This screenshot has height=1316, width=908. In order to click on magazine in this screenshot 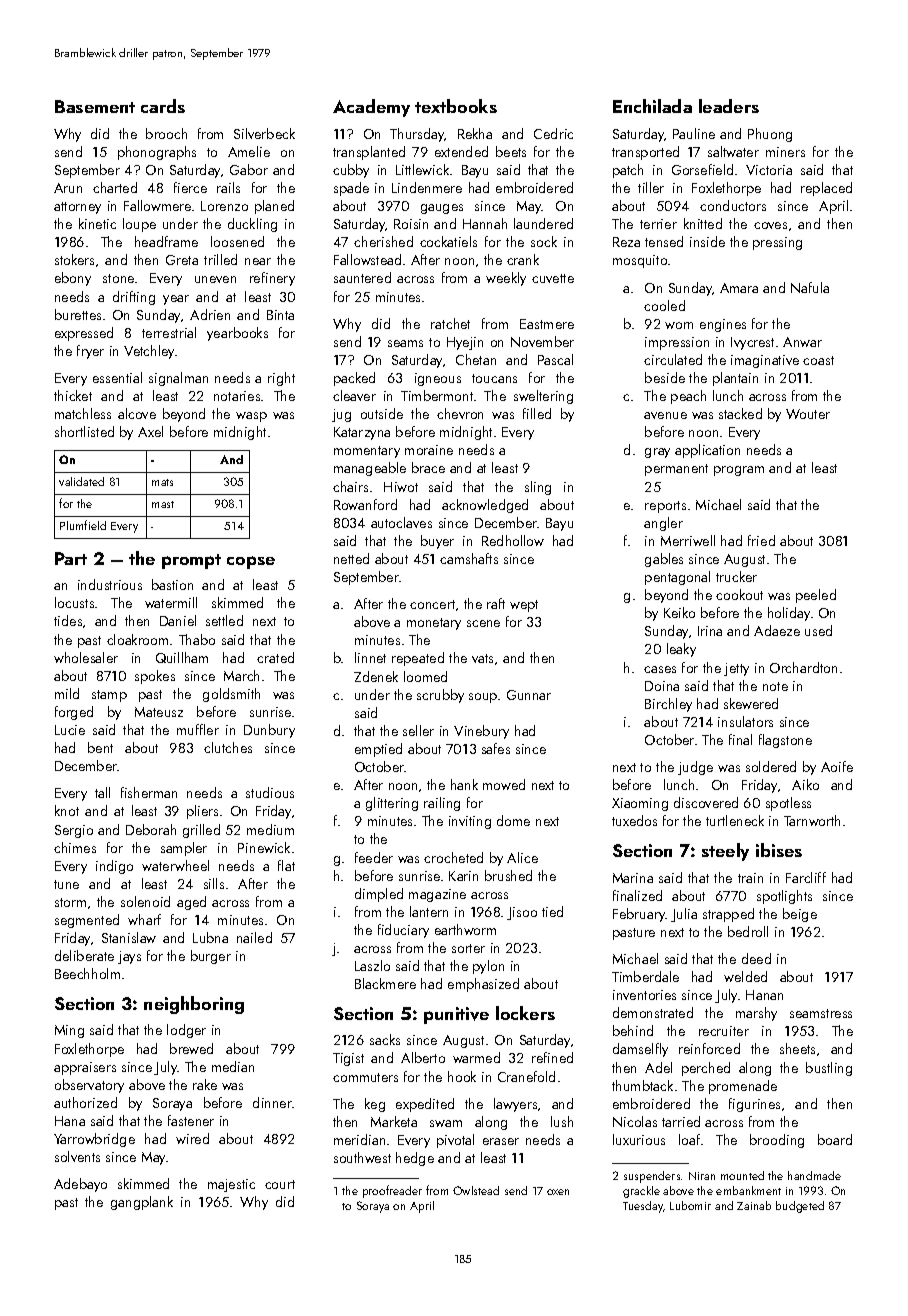, I will do `click(437, 895)`.
